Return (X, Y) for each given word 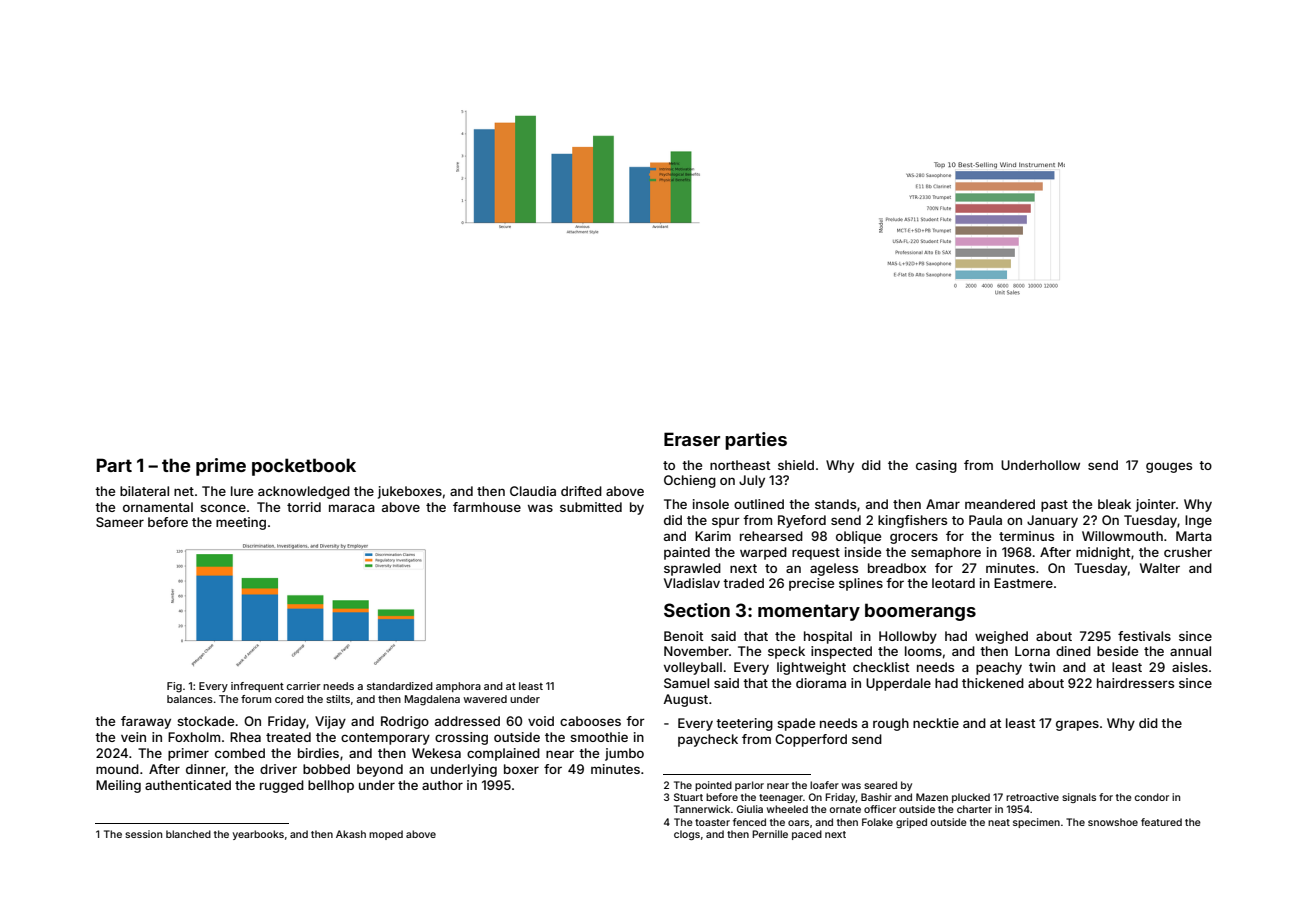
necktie (936, 723)
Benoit (683, 636)
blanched (188, 834)
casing (936, 466)
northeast (740, 465)
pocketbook (304, 467)
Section (697, 610)
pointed (713, 786)
